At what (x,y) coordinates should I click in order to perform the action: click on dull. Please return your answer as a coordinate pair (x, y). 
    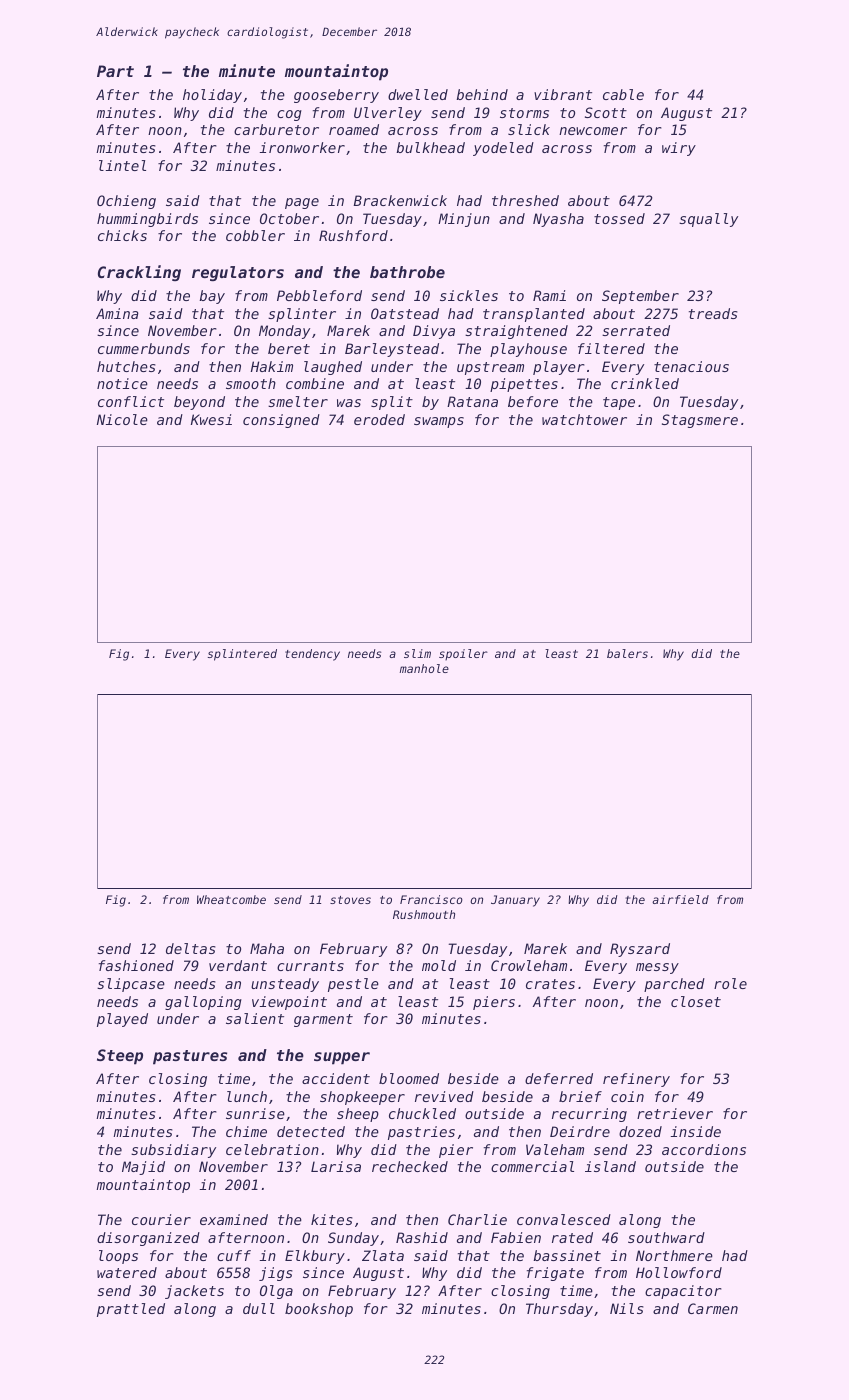
    Looking at the image, I should click on (259, 1308).
